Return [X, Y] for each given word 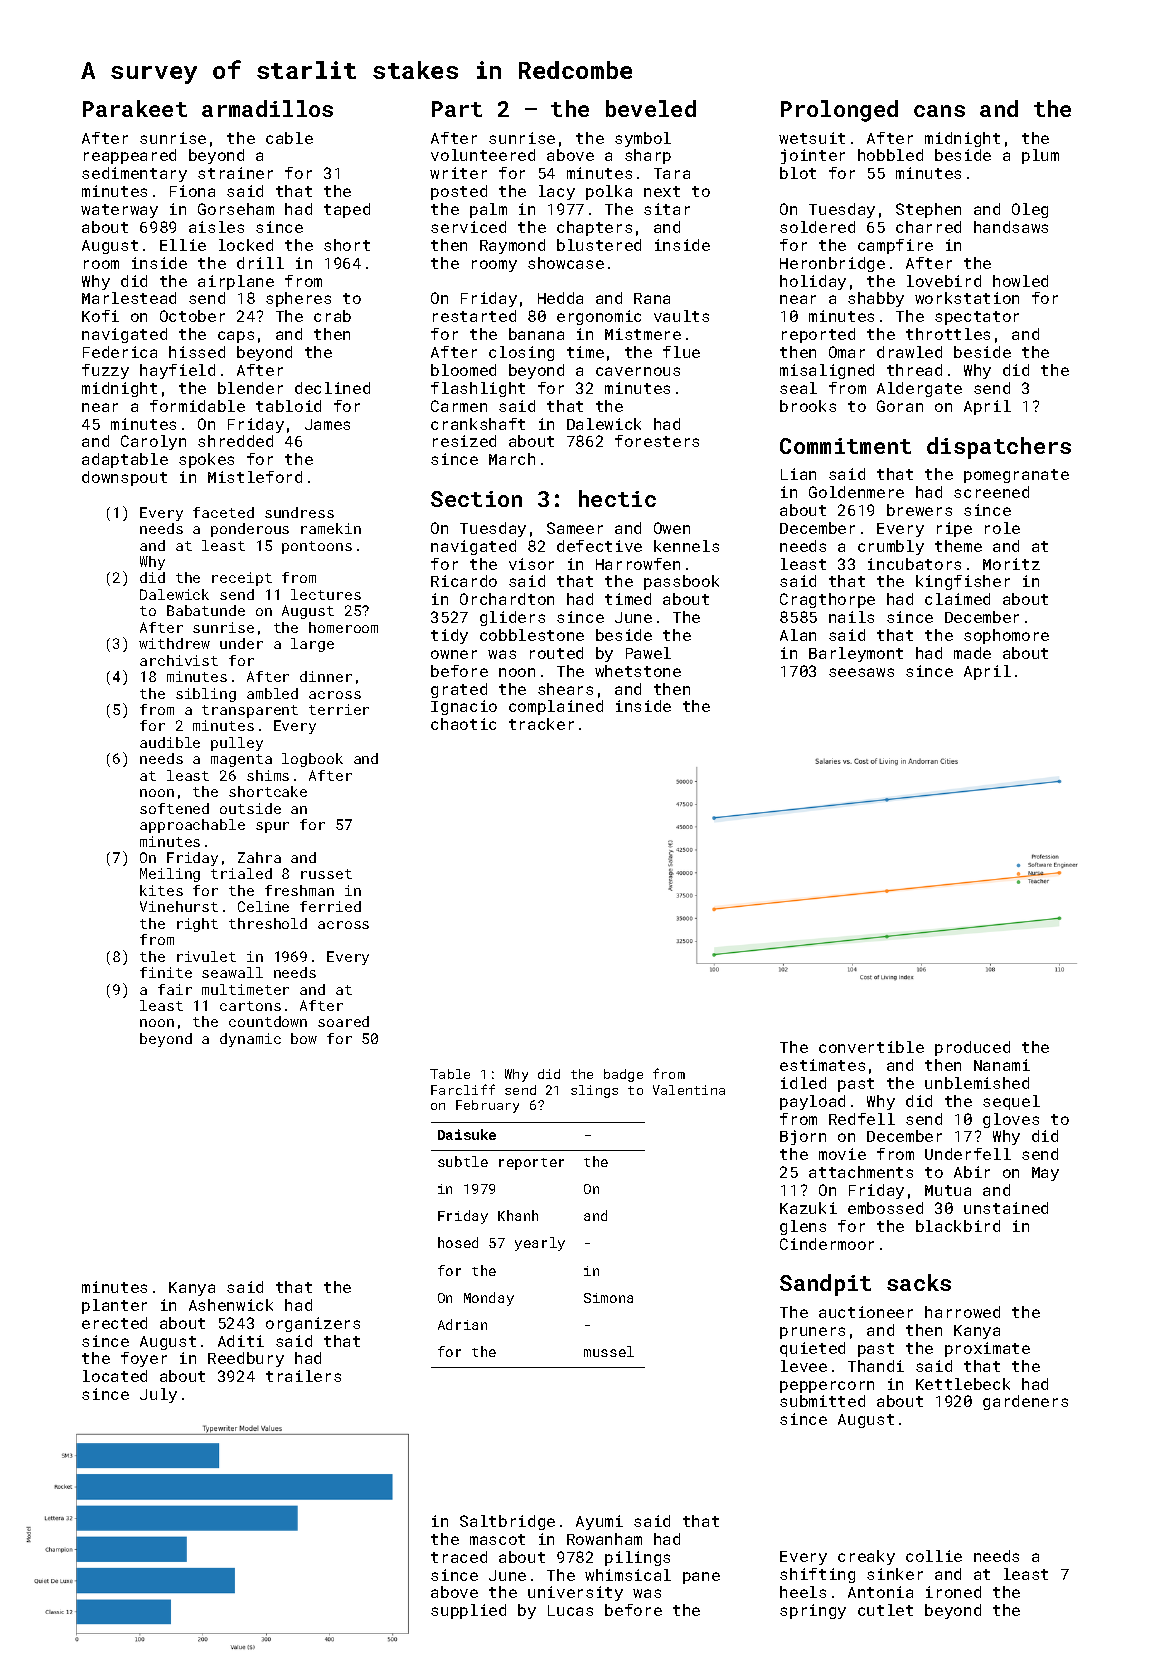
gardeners [1025, 1402]
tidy [449, 636]
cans [939, 111]
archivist [179, 660]
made [972, 653]
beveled [651, 108]
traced [459, 1557]
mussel [609, 1351]
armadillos [267, 108]
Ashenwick [231, 1305]
